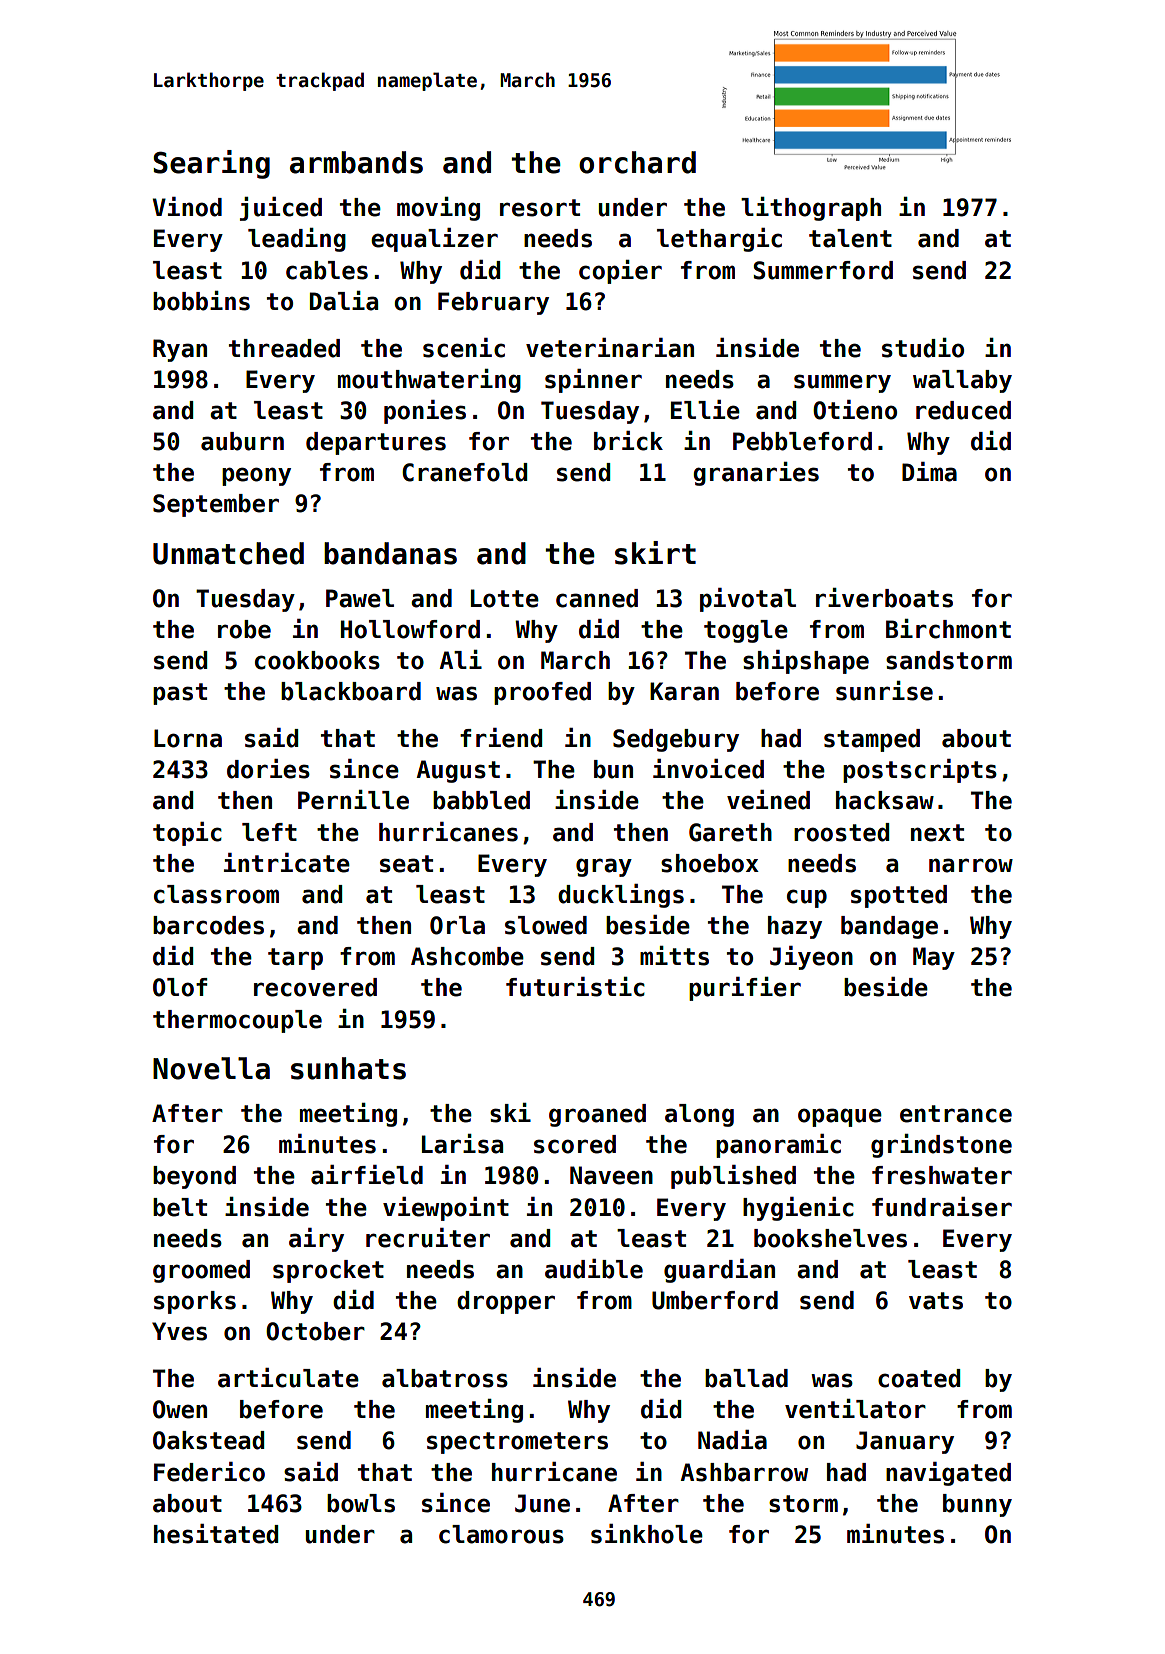  Describe the element at coordinates (948, 629) in the screenshot. I see `Birchmont` at that location.
